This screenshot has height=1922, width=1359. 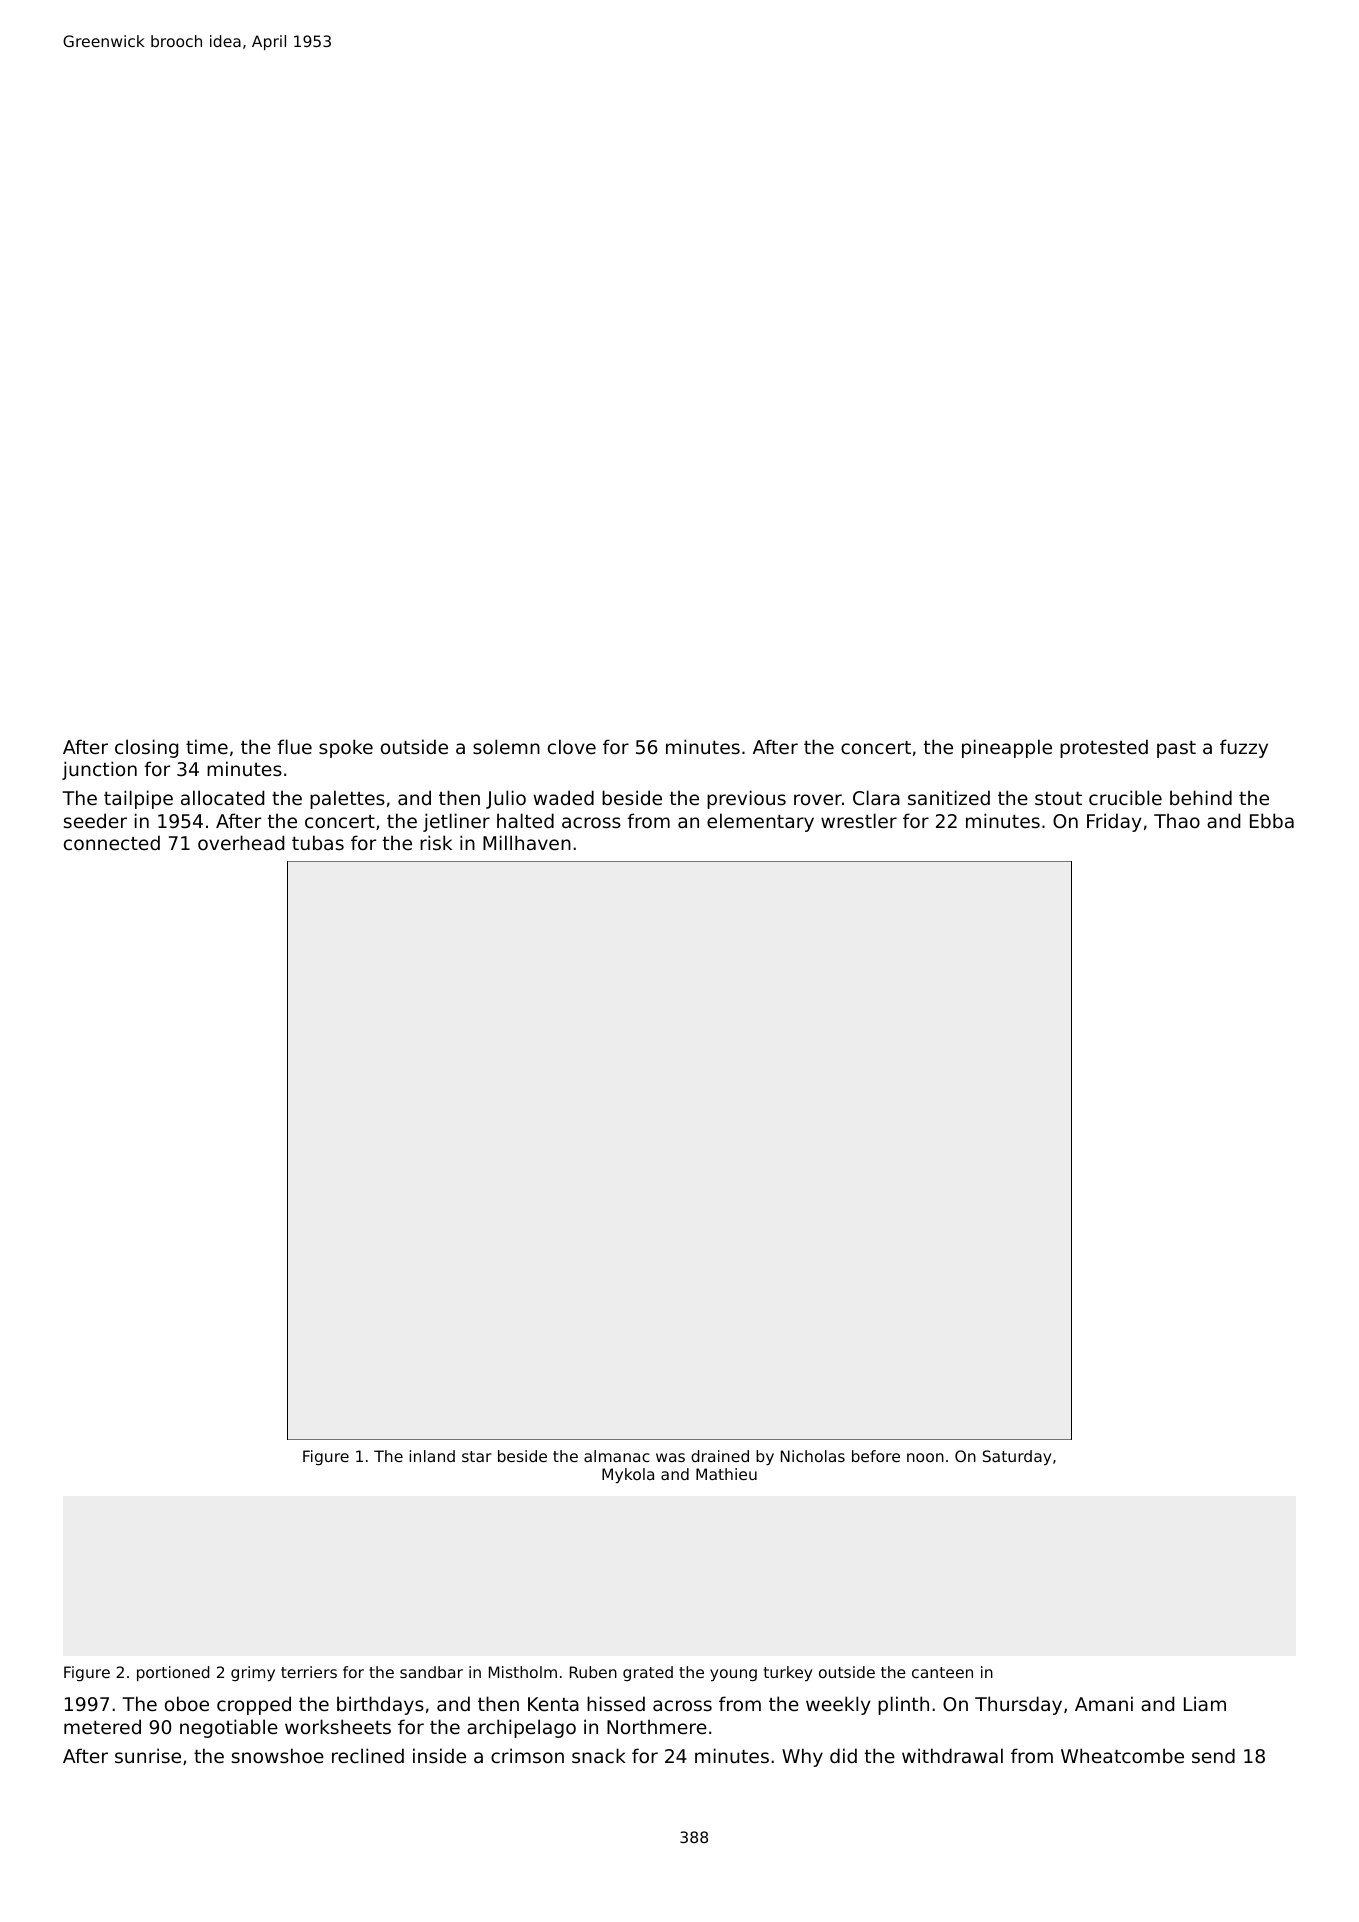 What do you see at coordinates (720, 1456) in the screenshot?
I see `drained` at bounding box center [720, 1456].
